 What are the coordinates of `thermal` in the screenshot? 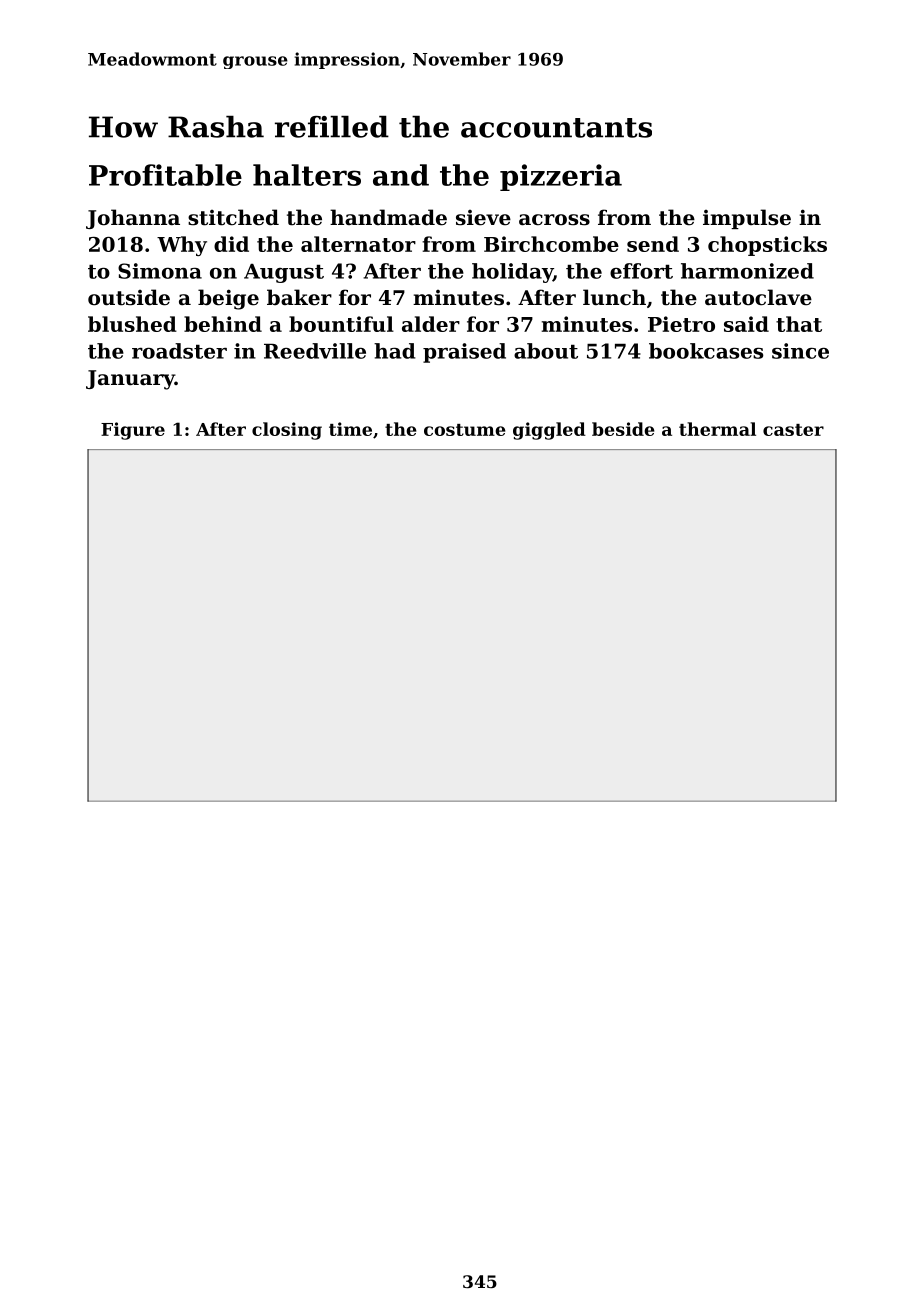 It's located at (717, 429).
